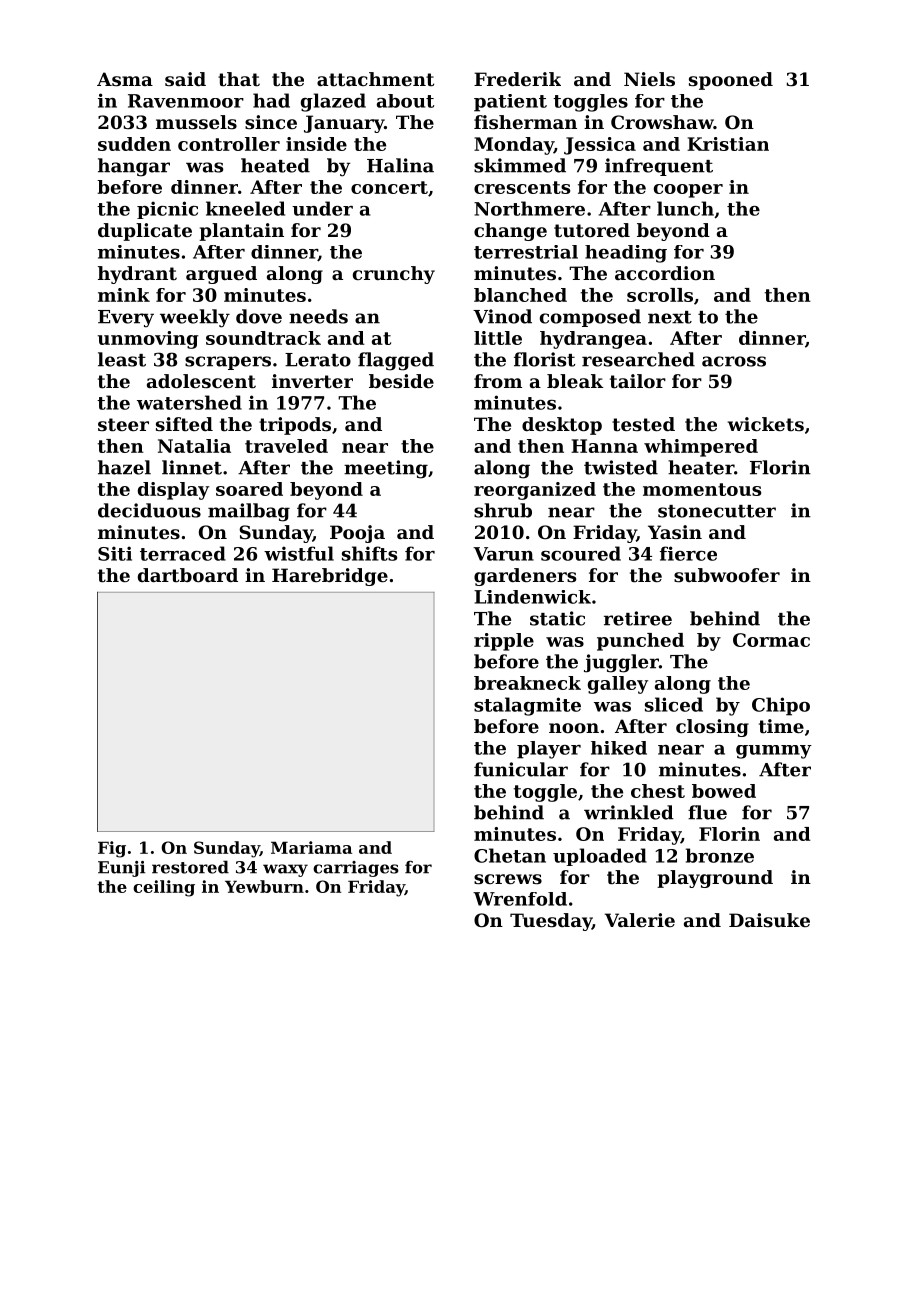 The height and width of the document is (1316, 908). I want to click on researched, so click(638, 359).
